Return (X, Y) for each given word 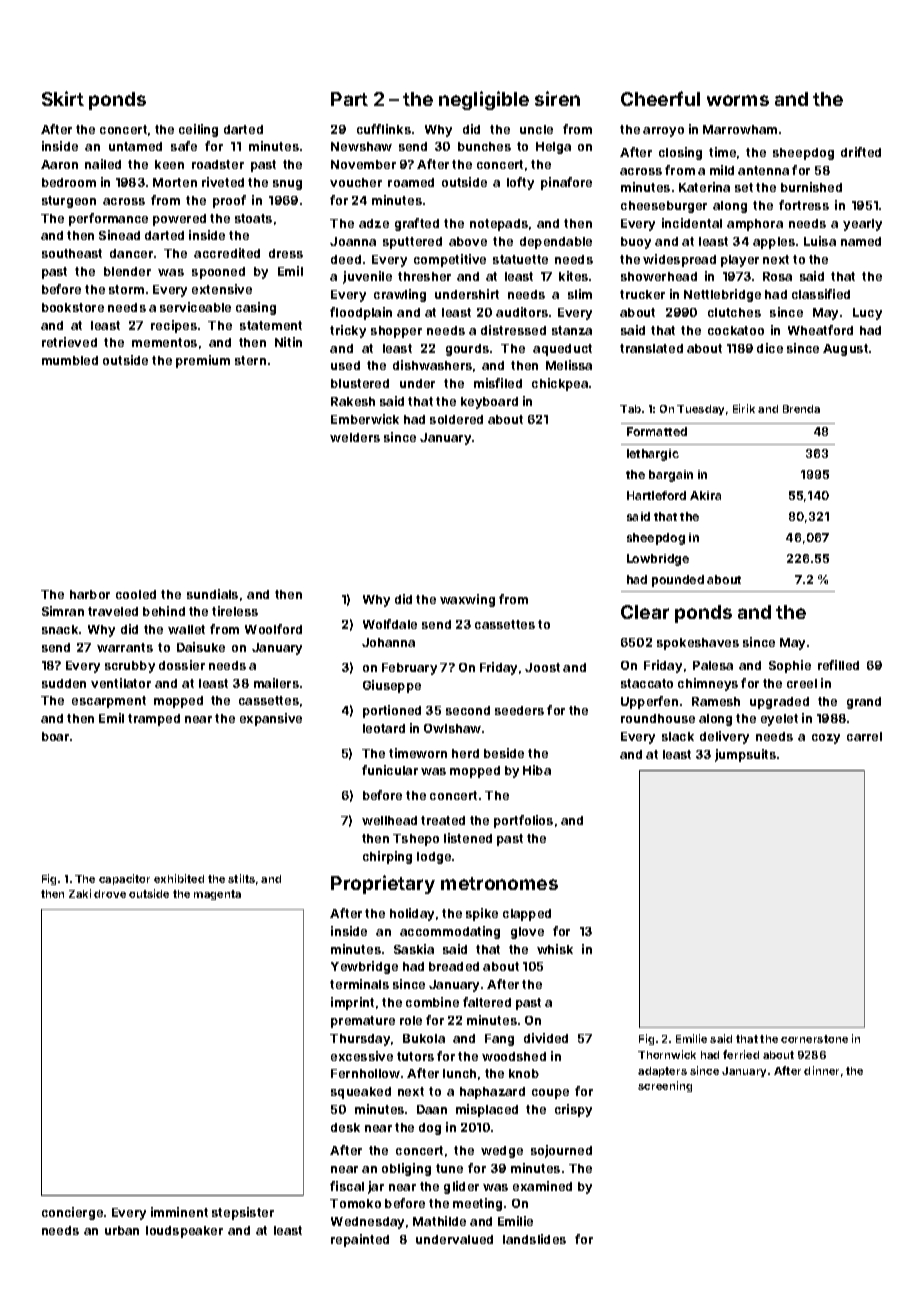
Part (349, 99)
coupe (550, 1094)
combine (432, 1002)
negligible (484, 100)
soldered (456, 419)
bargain (671, 476)
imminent (179, 1212)
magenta (217, 895)
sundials (212, 594)
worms (738, 100)
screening (665, 1086)
